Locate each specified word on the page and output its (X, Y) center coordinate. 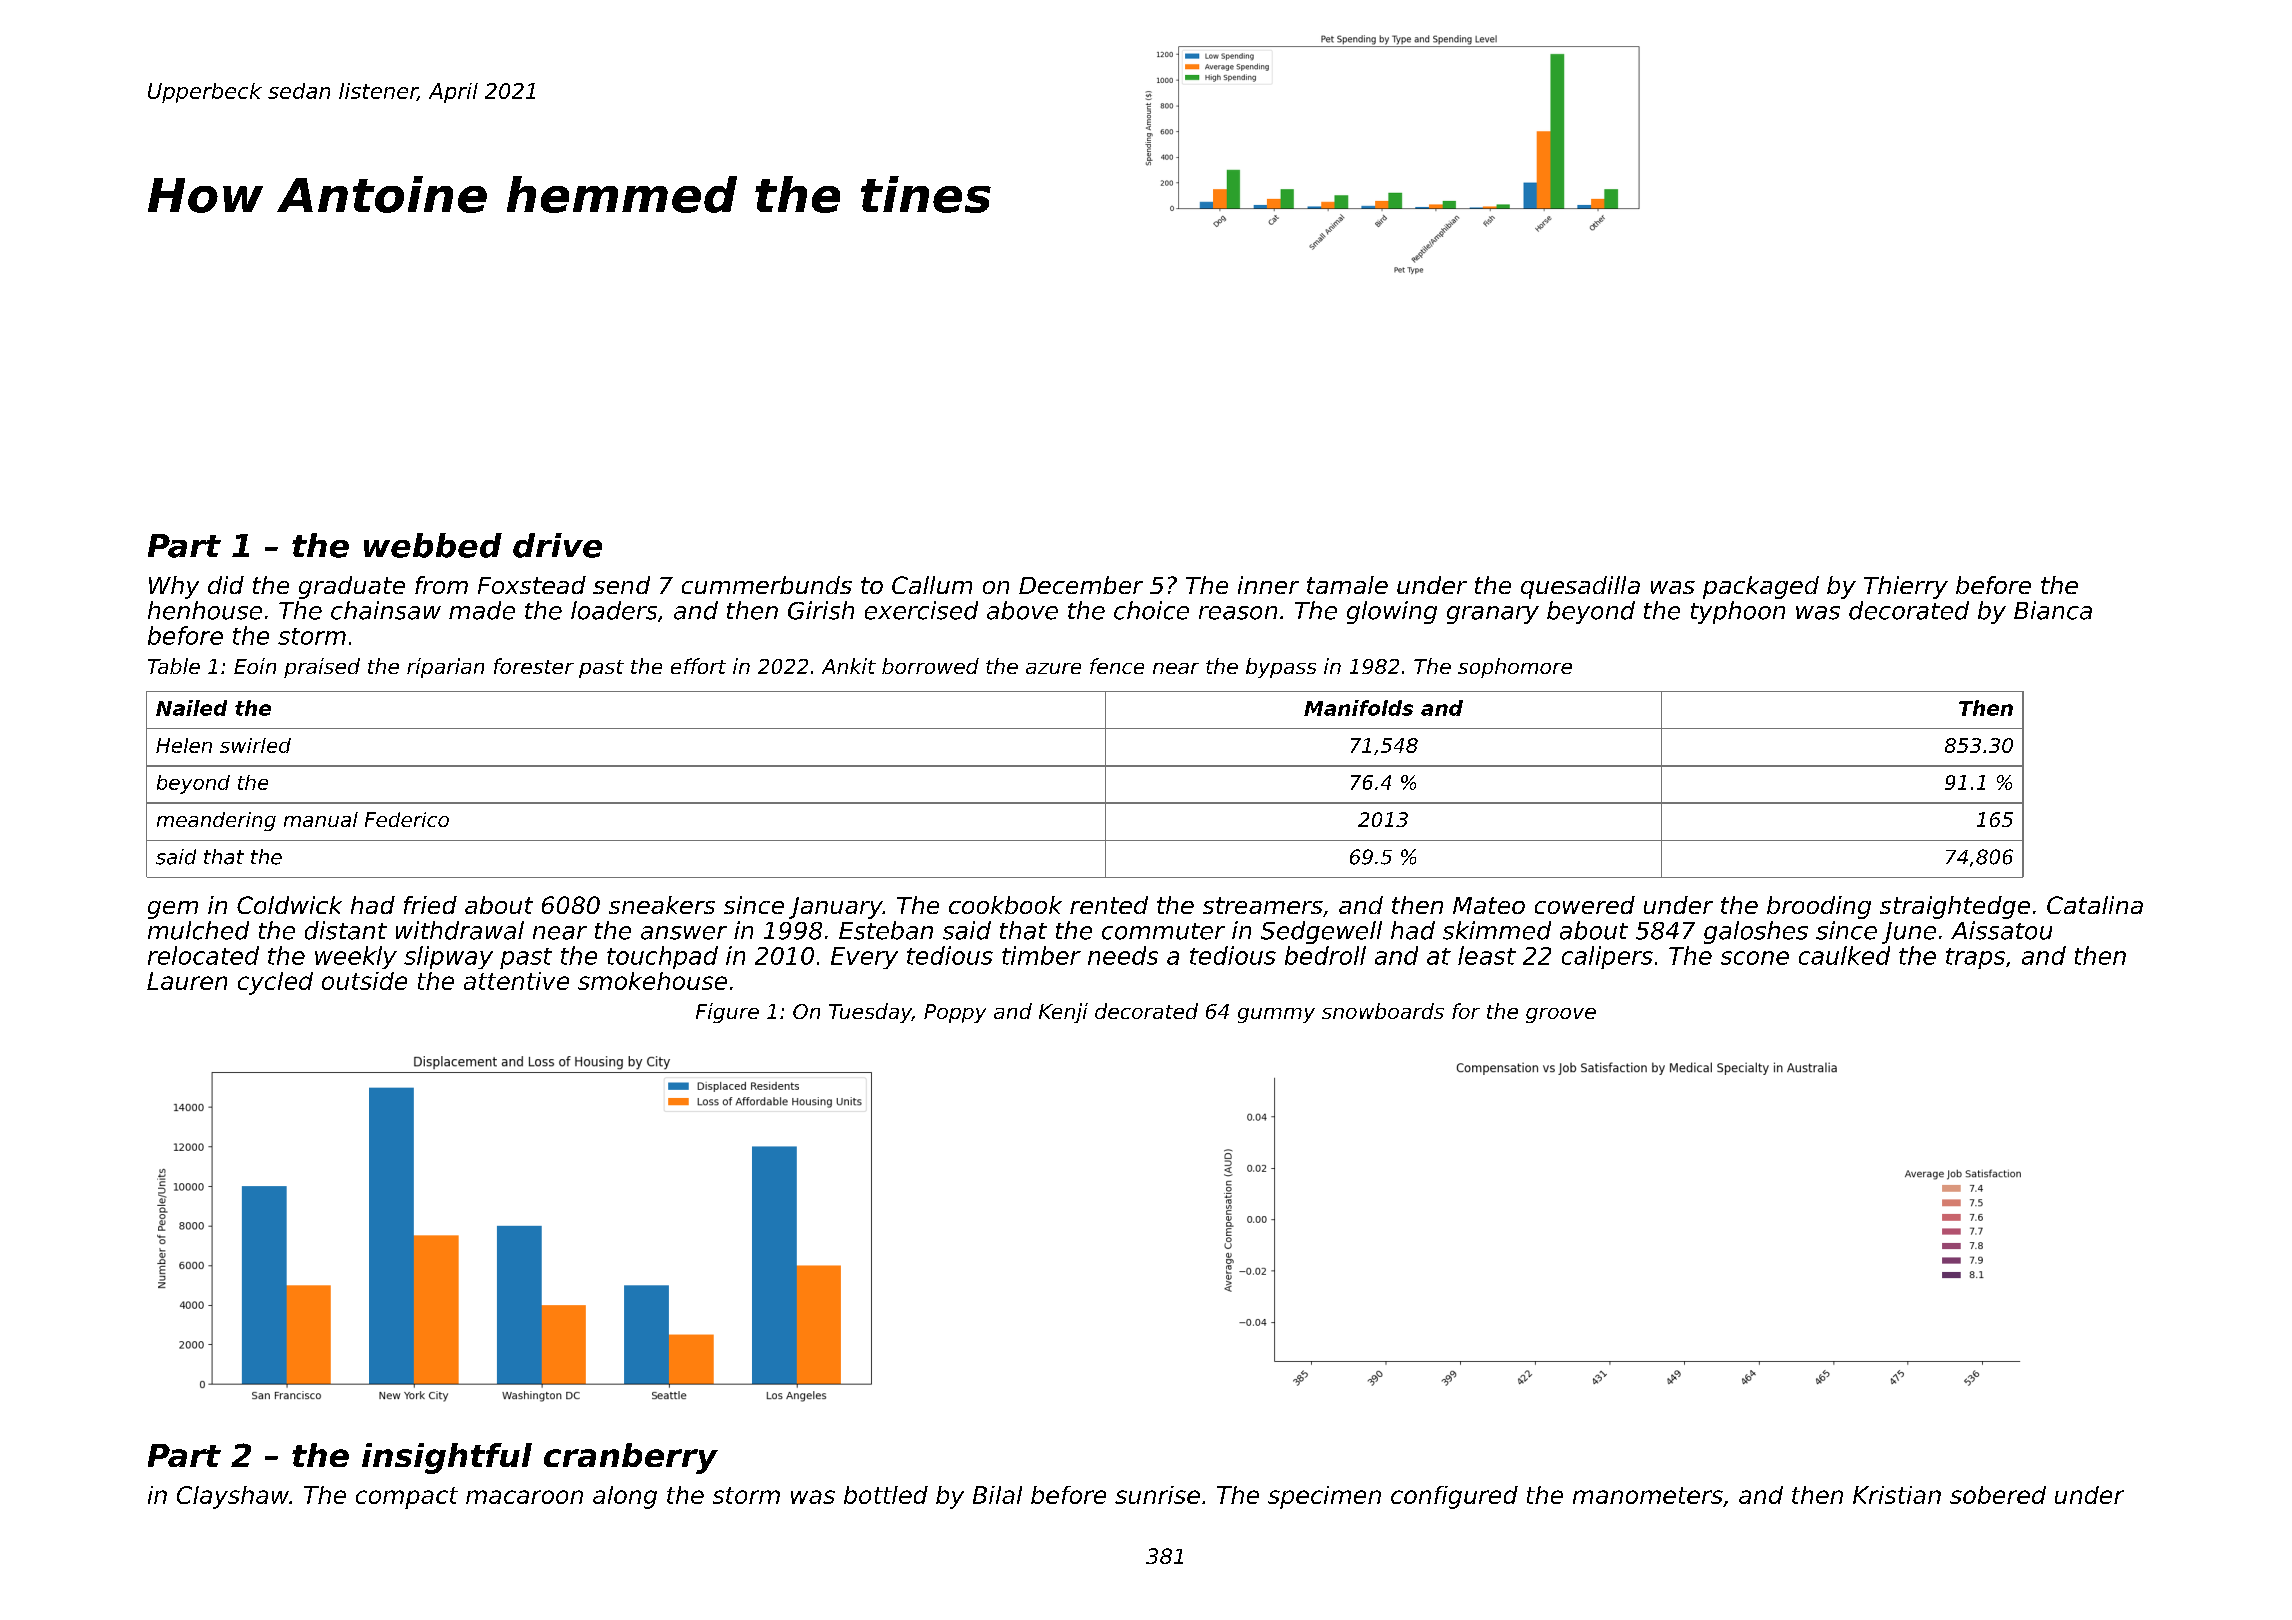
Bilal (997, 1495)
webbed (433, 545)
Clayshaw (233, 1497)
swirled (255, 745)
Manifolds (1358, 708)
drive (557, 545)
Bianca (2053, 610)
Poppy (955, 1013)
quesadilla (1580, 587)
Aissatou (2001, 930)
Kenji (1063, 1013)
